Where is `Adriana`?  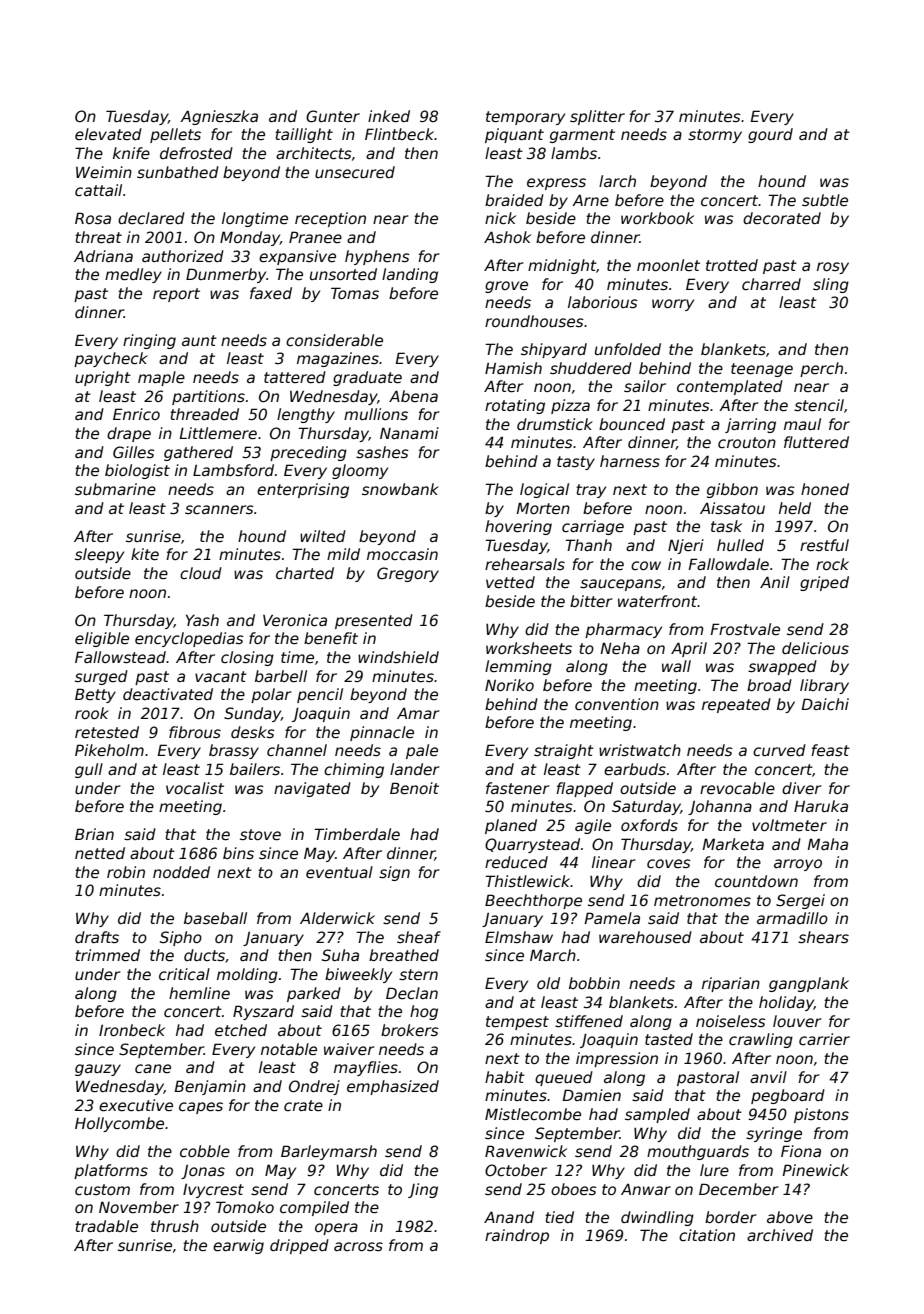 Adriana is located at coordinates (103, 256).
